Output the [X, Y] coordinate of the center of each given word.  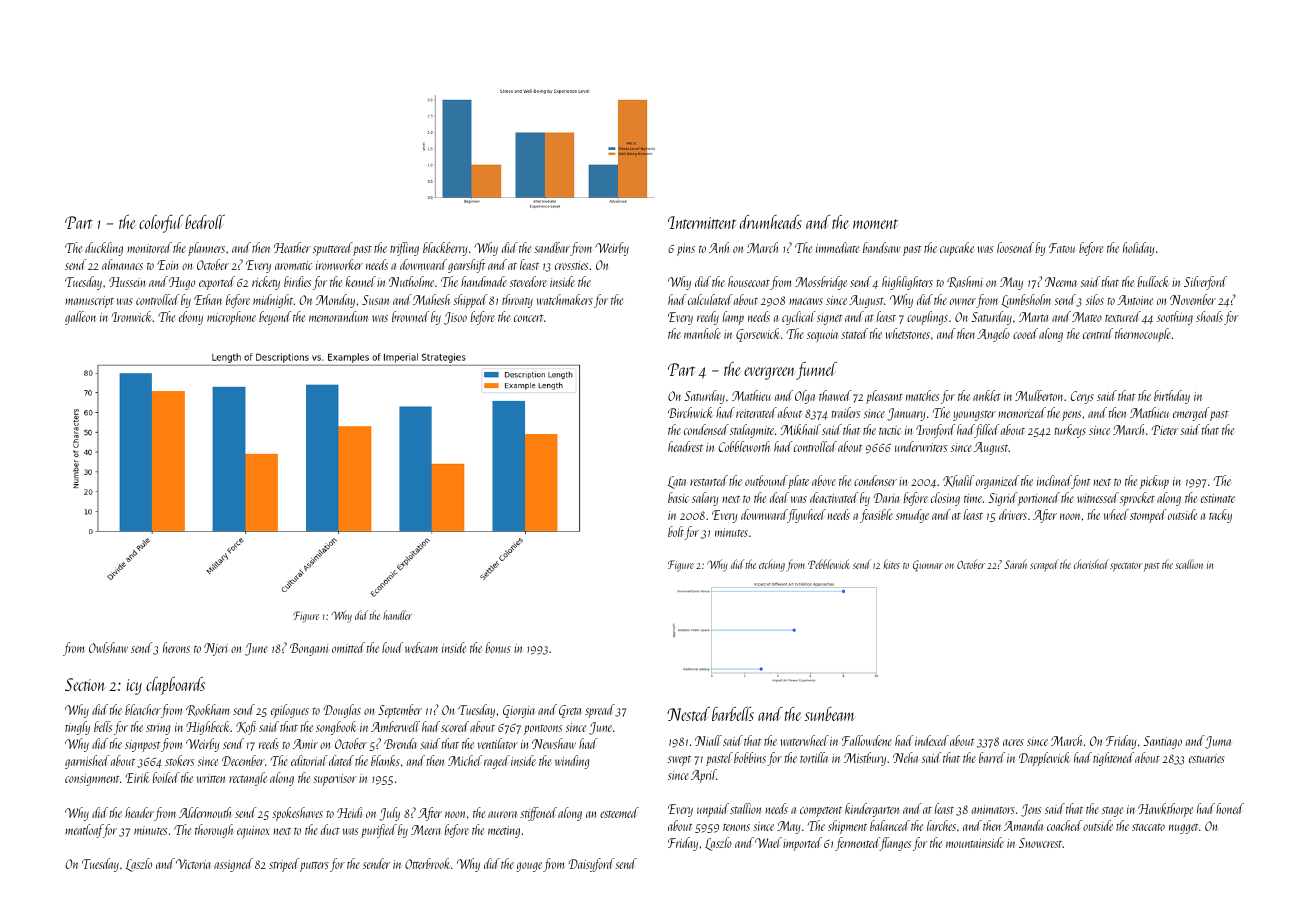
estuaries [1207, 758]
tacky [1220, 516]
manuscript [89, 302]
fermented [857, 844]
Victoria [193, 864]
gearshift [467, 266]
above [824, 480]
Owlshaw [108, 647]
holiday [1138, 249]
